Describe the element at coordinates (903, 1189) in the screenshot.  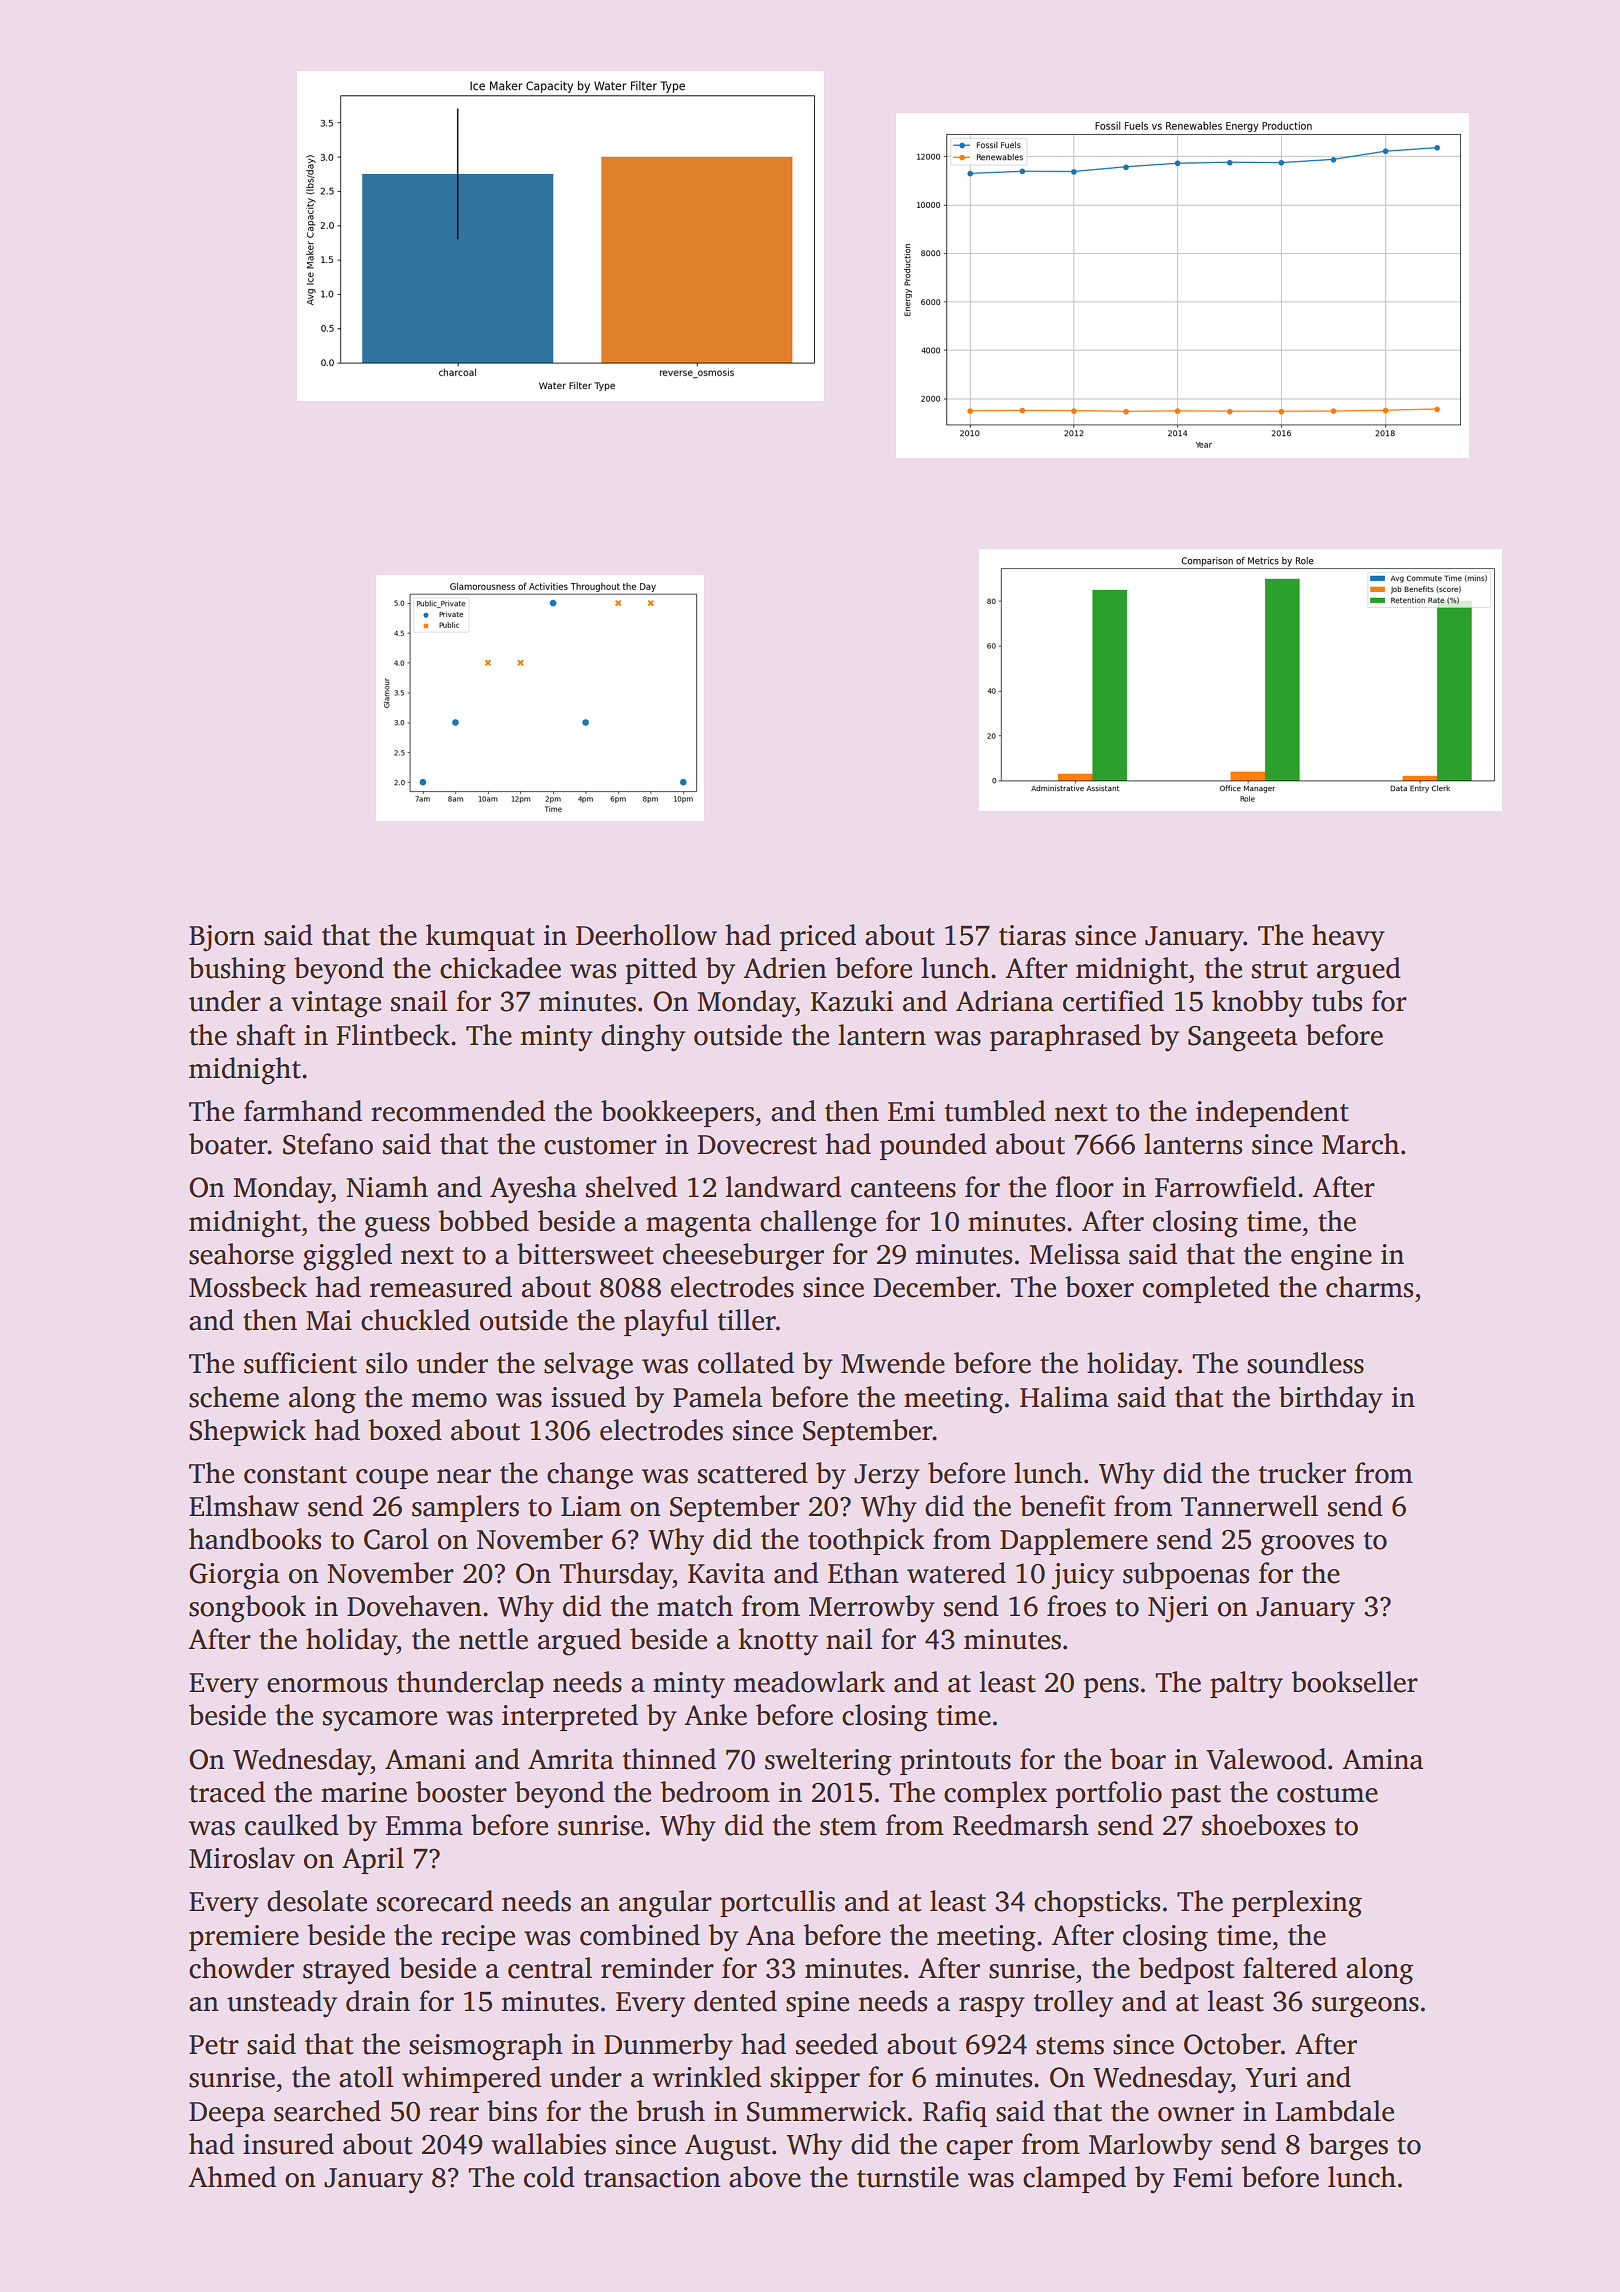
I see `canteens` at that location.
